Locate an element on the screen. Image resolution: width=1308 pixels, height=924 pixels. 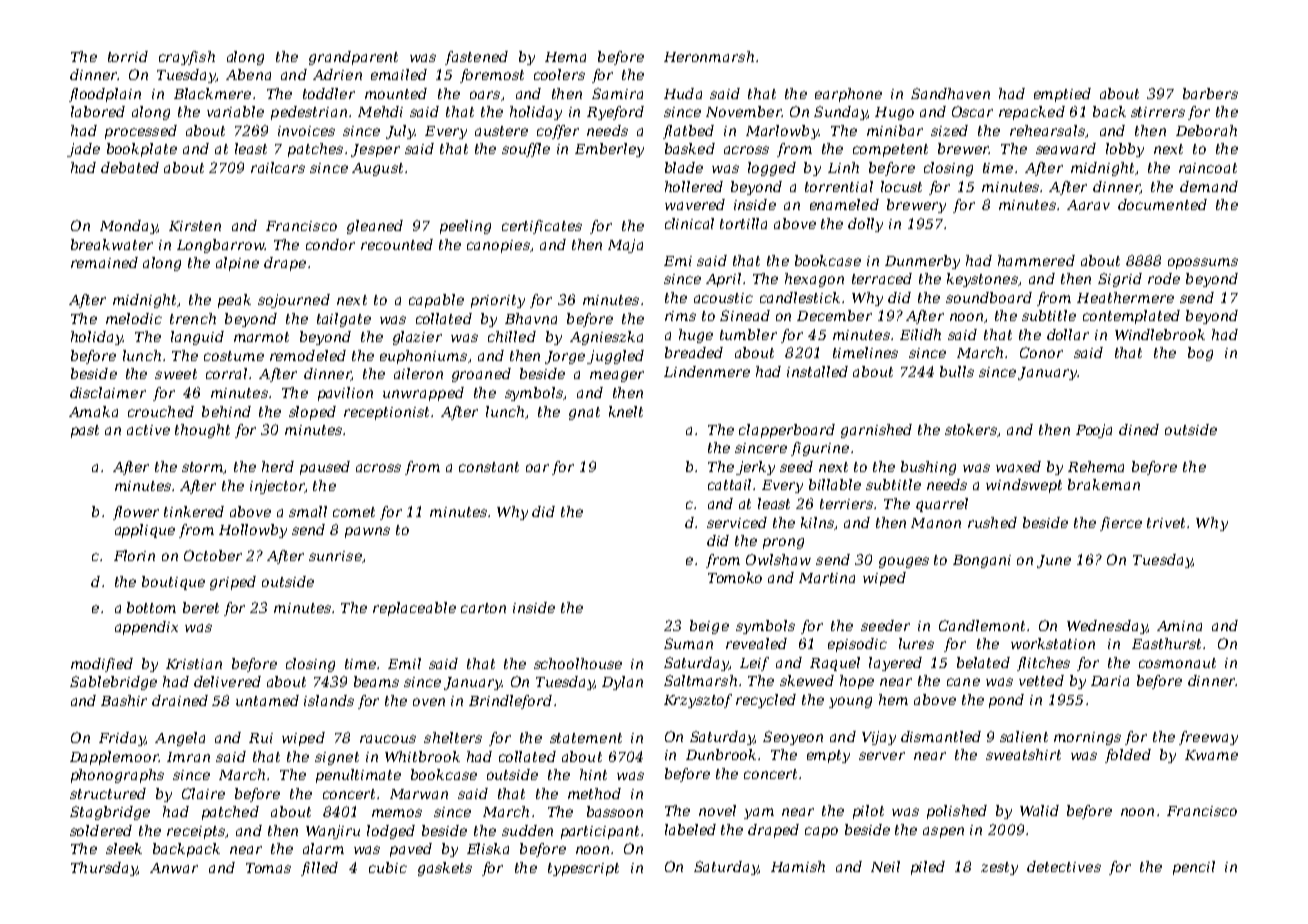
cubic is located at coordinates (388, 867).
